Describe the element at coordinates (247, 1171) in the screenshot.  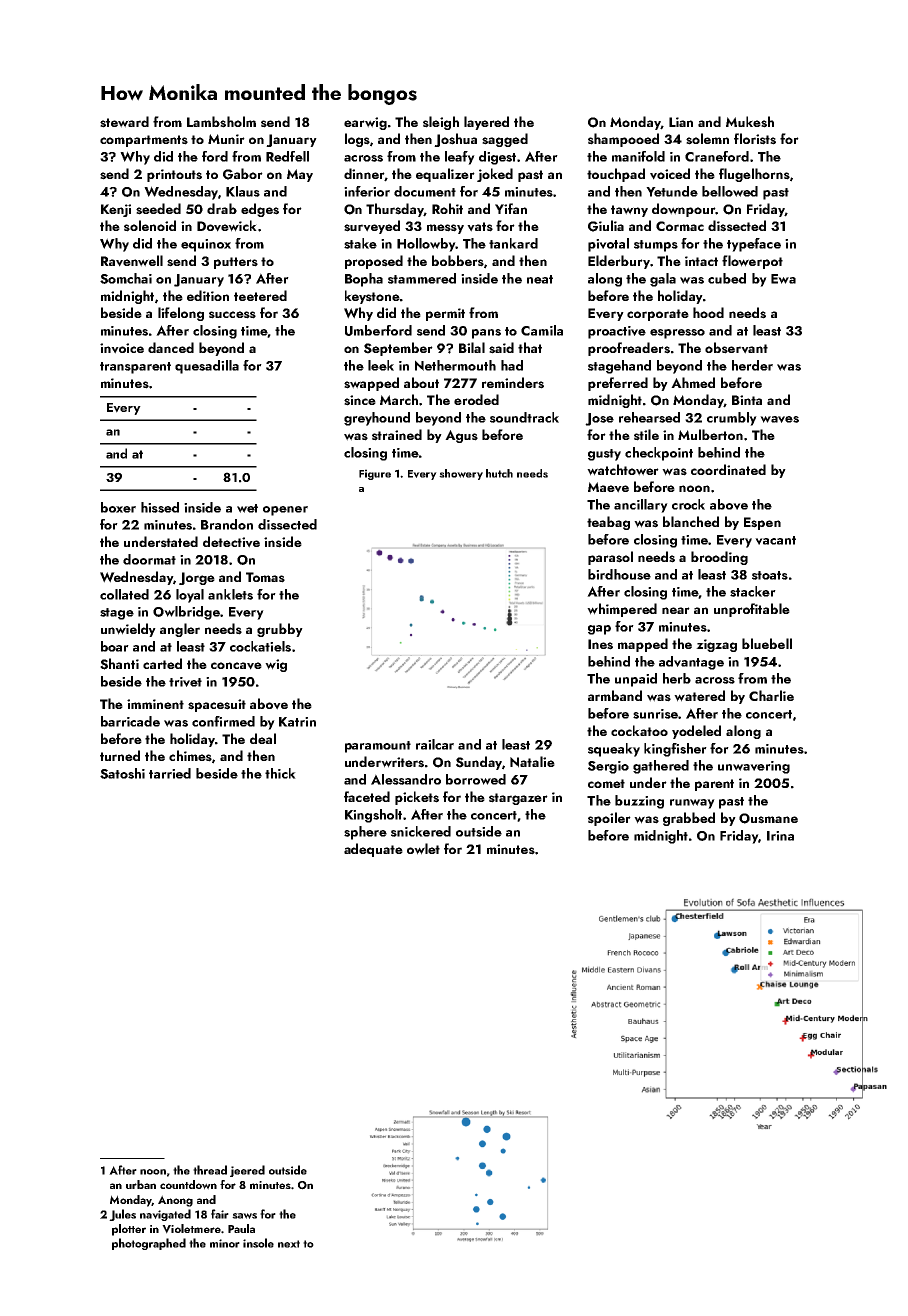
I see `jeered` at that location.
